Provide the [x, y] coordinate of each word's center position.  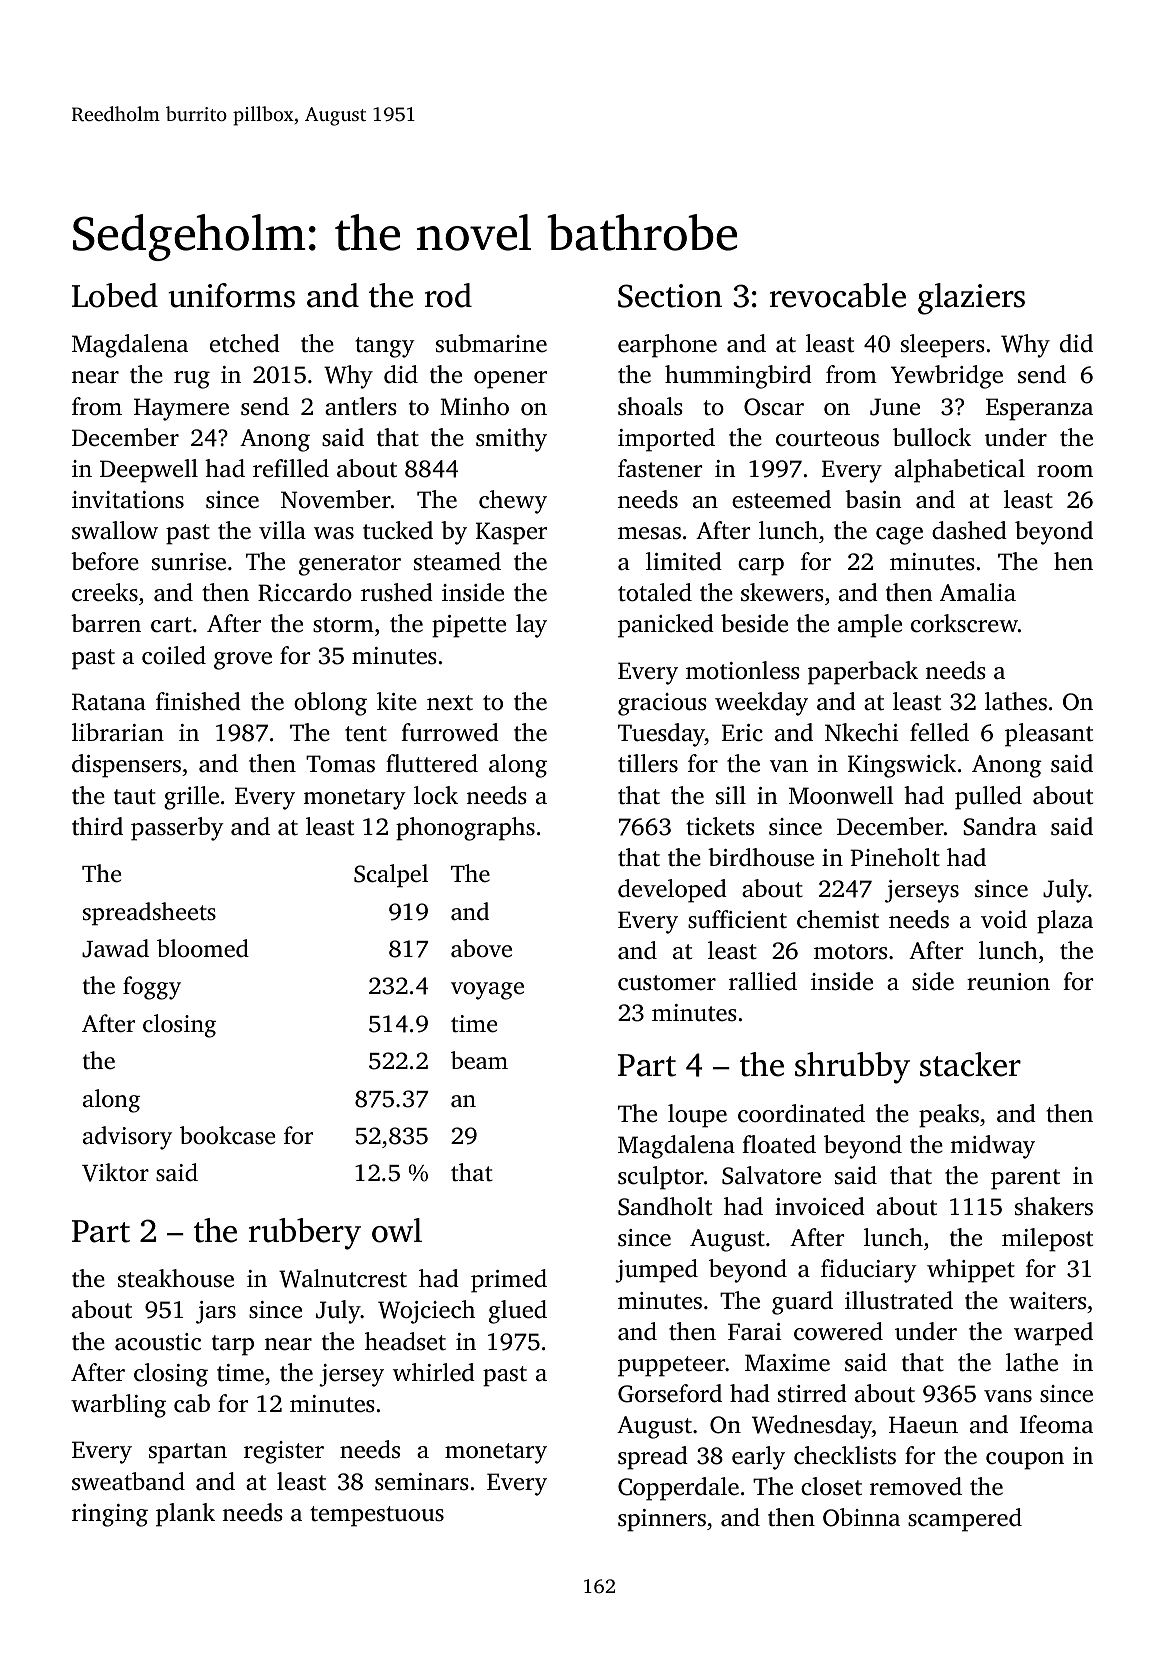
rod [448, 295]
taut [135, 797]
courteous [827, 439]
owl [397, 1230]
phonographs [465, 829]
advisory [127, 1138]
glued [518, 1312]
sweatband [128, 1481]
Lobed [115, 295]
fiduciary [869, 1271]
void [1004, 919]
